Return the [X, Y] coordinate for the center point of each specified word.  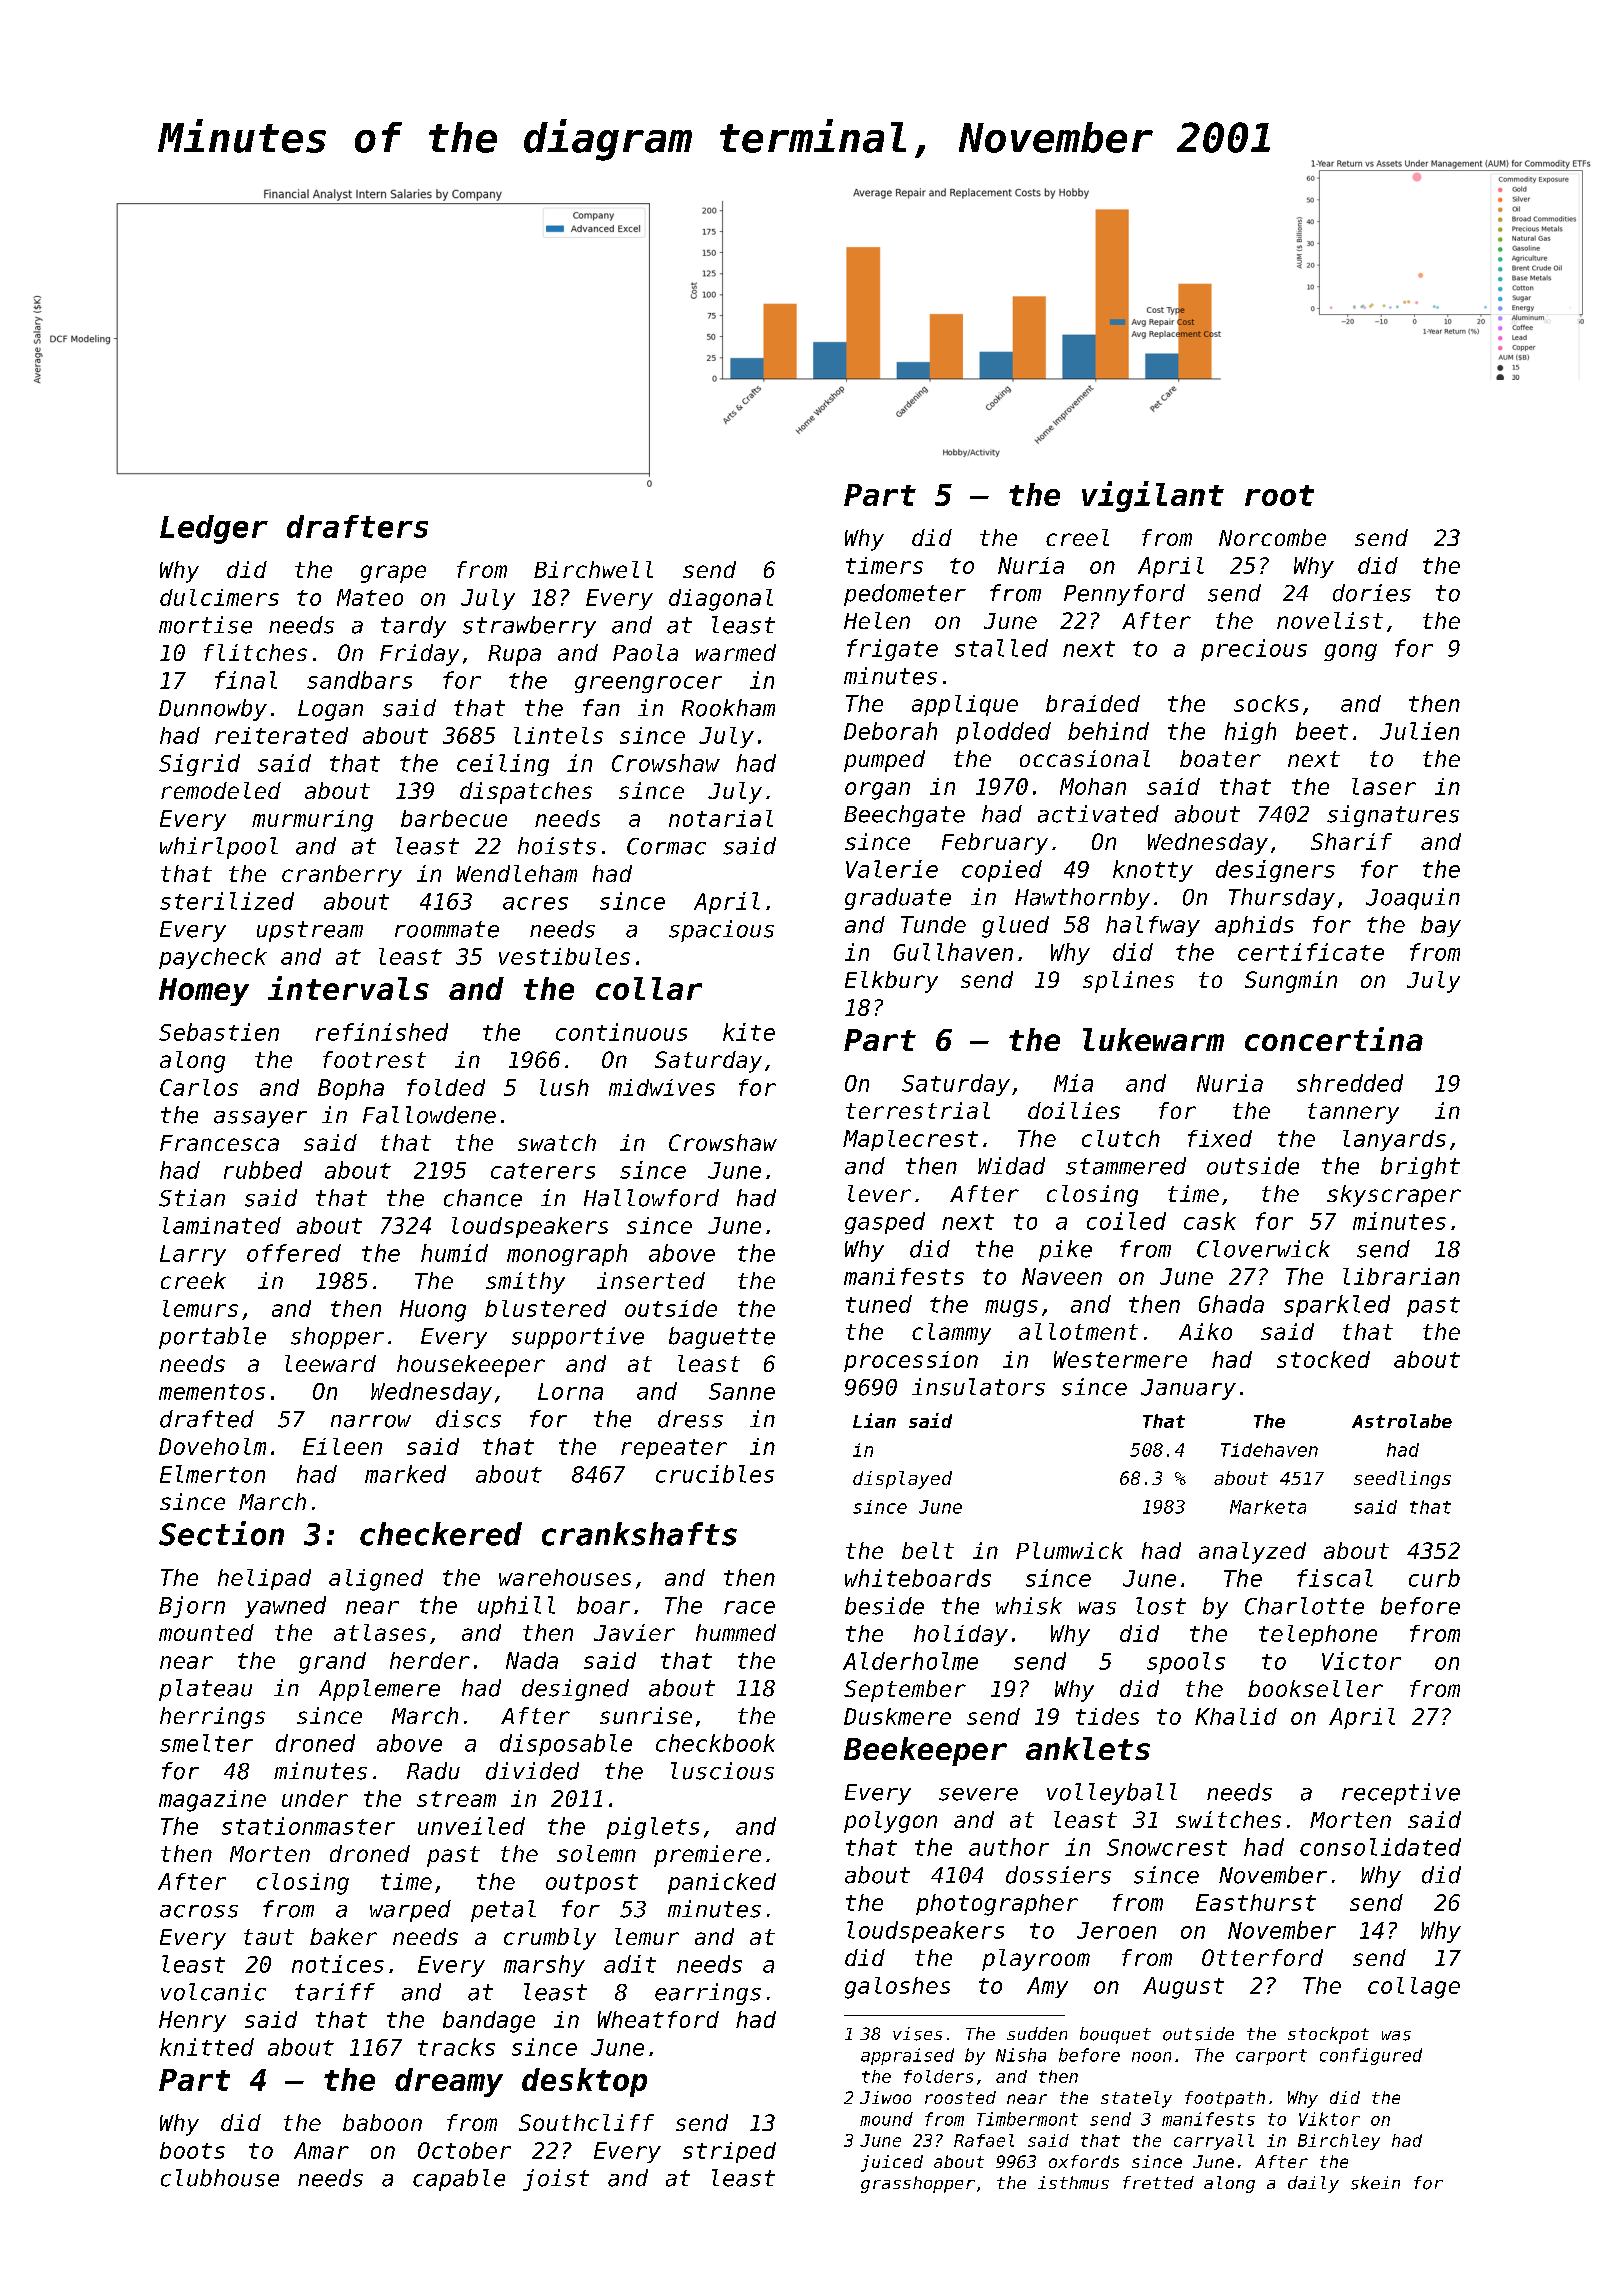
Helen [877, 620]
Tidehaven [1269, 1450]
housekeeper [471, 1366]
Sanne [742, 1391]
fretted [1158, 2182]
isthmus [1073, 2182]
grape [393, 574]
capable [459, 2180]
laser [1384, 786]
